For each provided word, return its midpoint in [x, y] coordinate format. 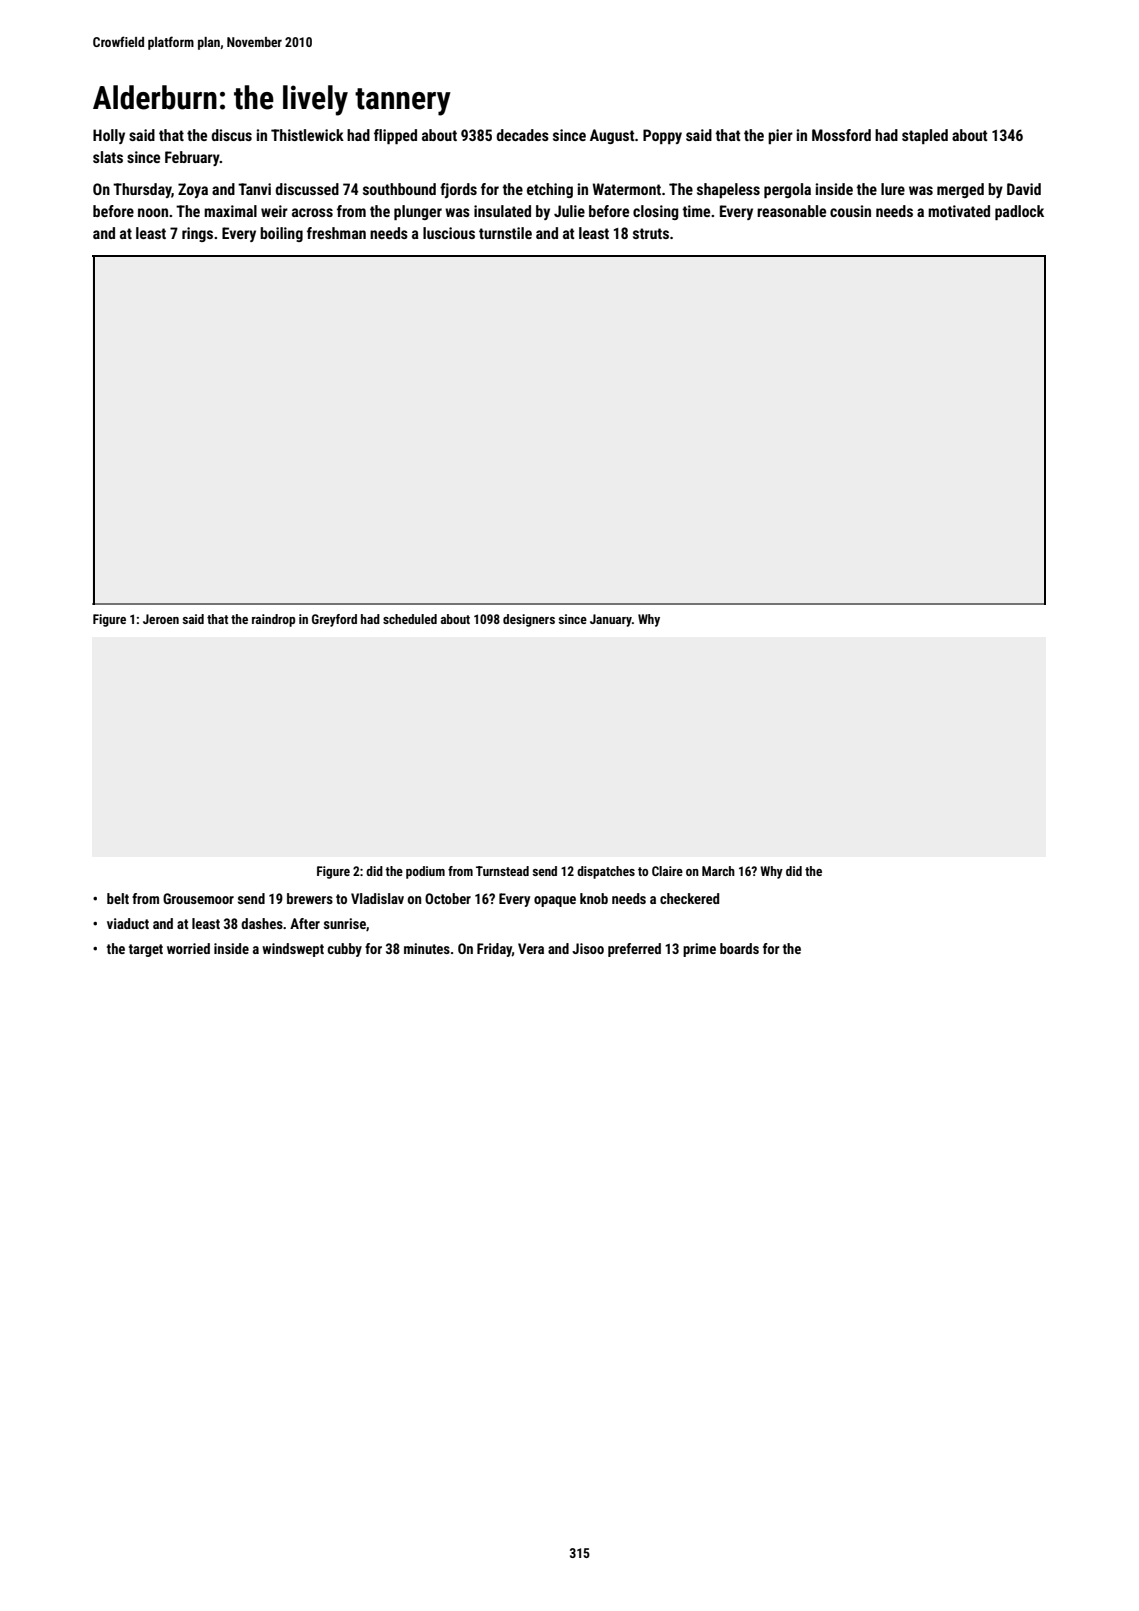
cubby [344, 950]
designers [529, 620]
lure [893, 189]
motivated [959, 211]
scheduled [410, 619]
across [312, 212]
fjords [458, 190]
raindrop [273, 620]
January [611, 620]
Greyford [334, 620]
